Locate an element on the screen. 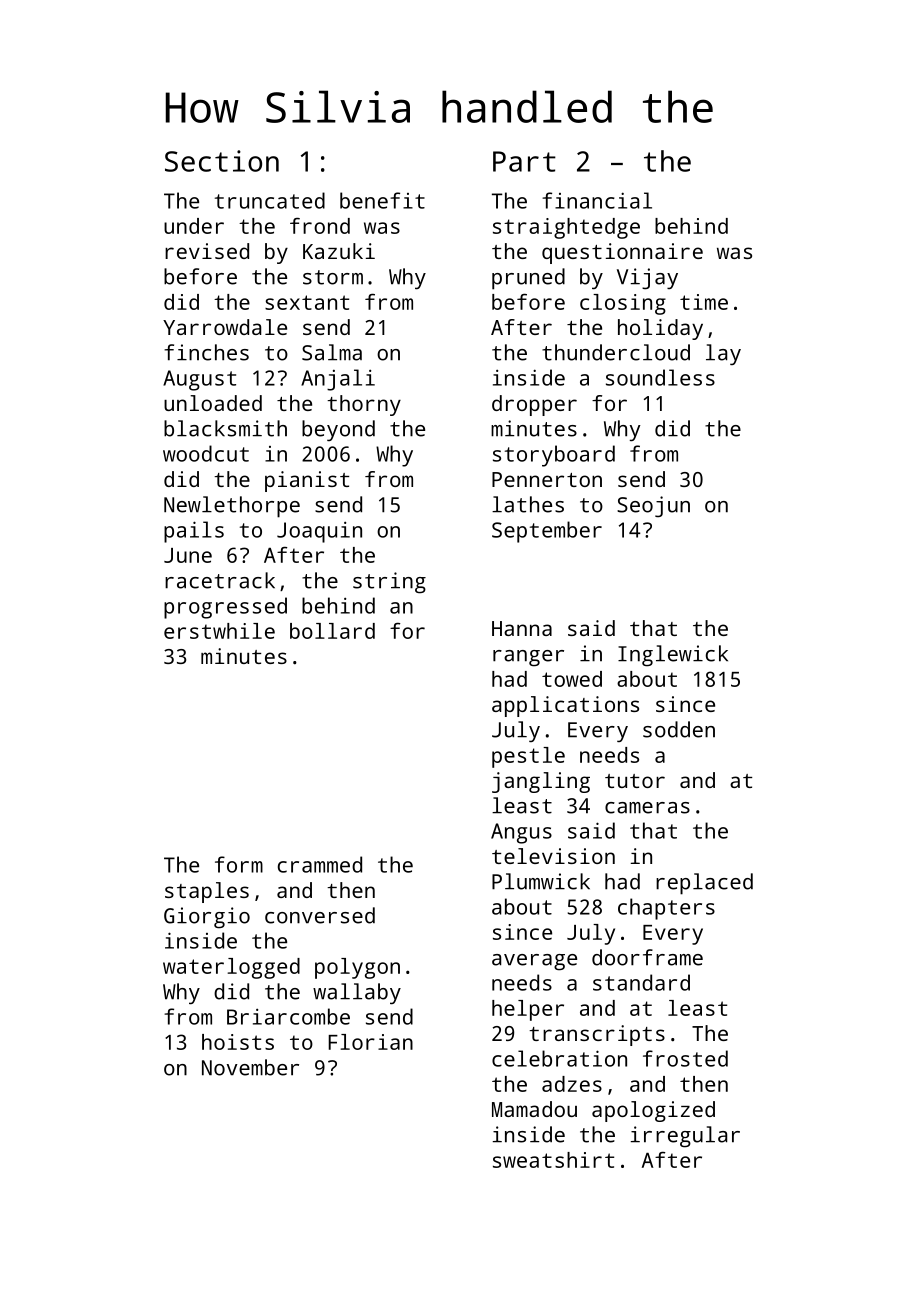 The height and width of the screenshot is (1311, 924). questionnaire is located at coordinates (622, 253).
